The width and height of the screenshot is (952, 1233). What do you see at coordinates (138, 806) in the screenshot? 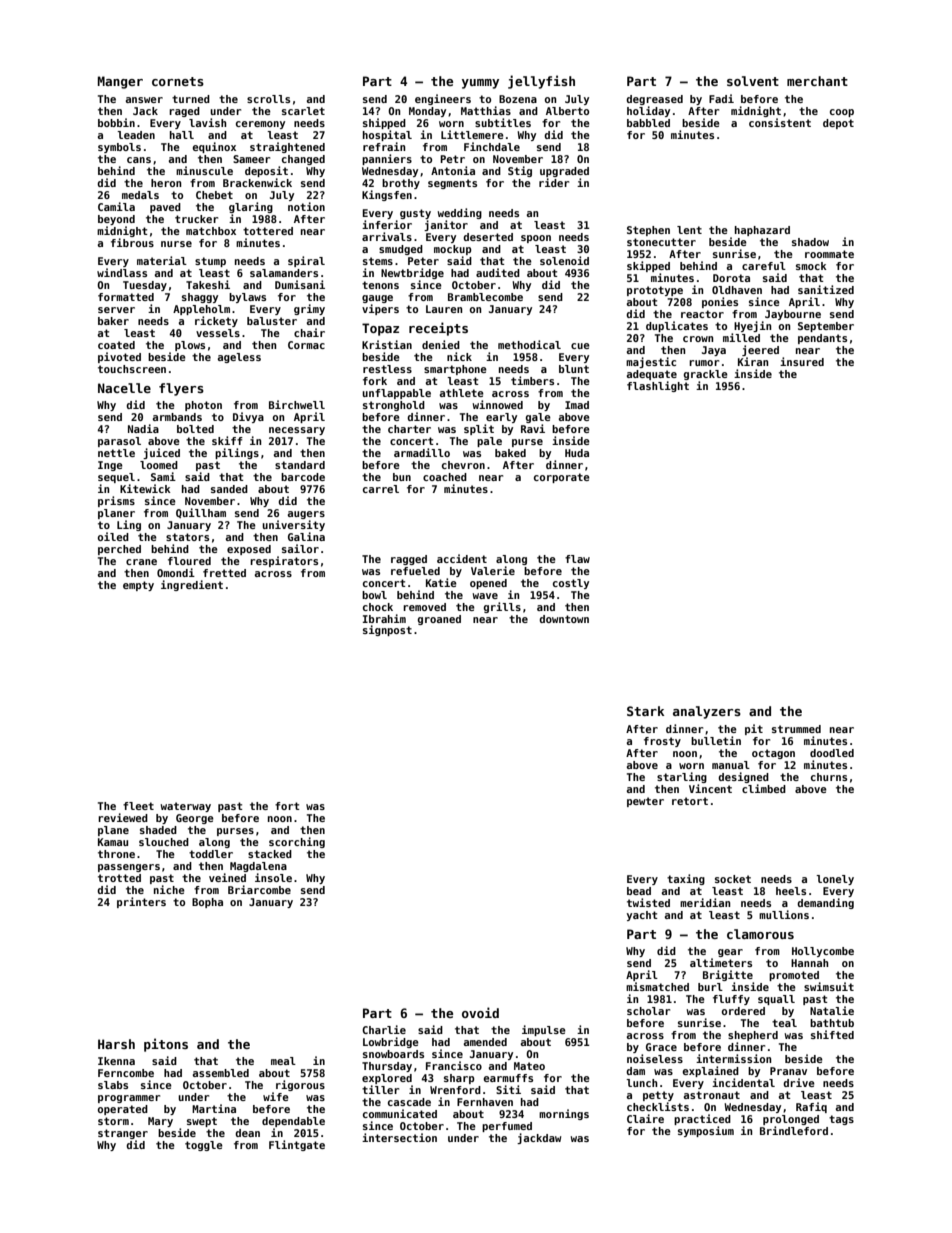
I see `fleet` at bounding box center [138, 806].
